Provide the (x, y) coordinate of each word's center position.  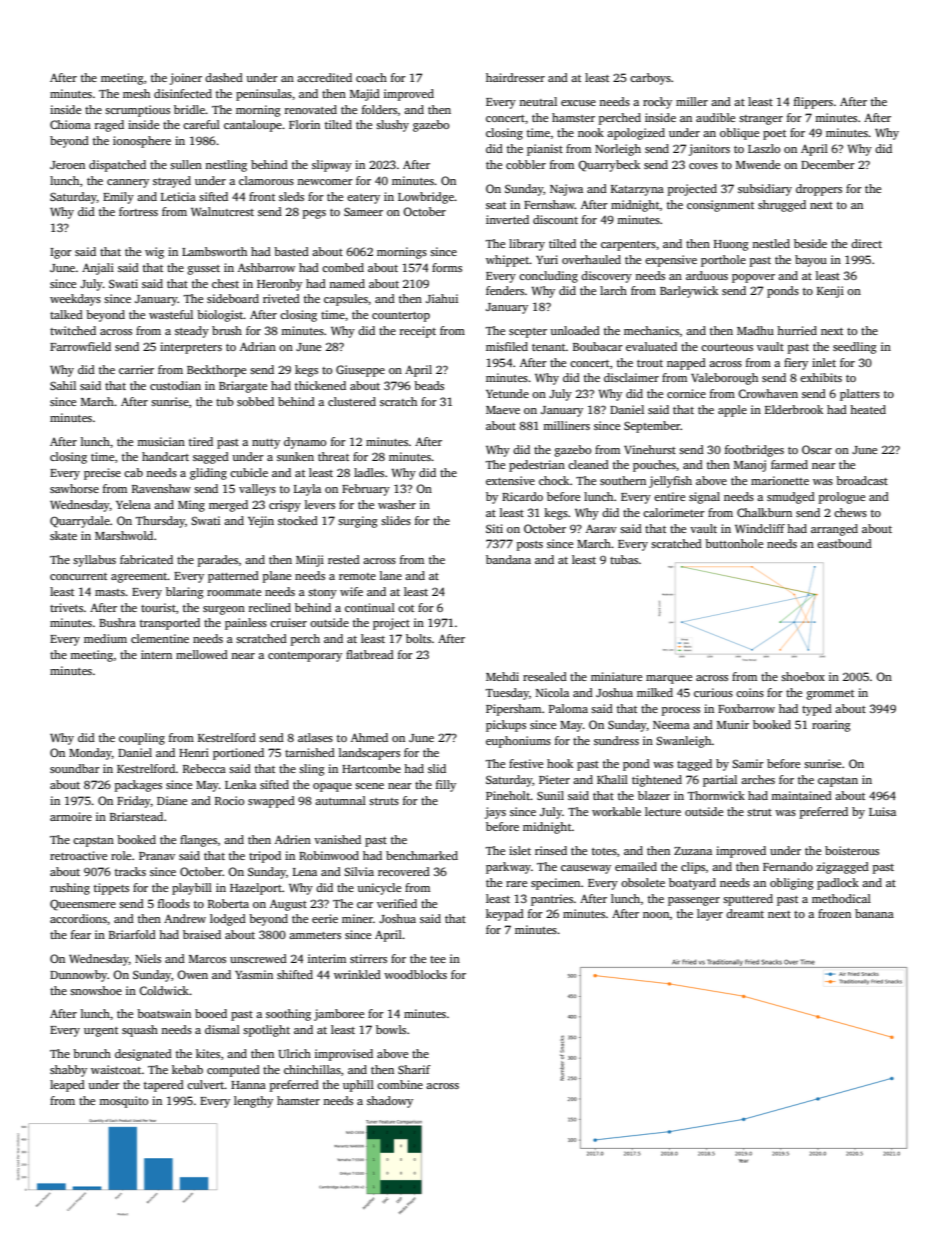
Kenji (830, 292)
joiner (186, 79)
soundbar (75, 768)
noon (656, 915)
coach (371, 77)
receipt (418, 332)
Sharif (414, 1069)
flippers (813, 103)
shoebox (803, 676)
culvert (206, 1084)
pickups (506, 726)
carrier (136, 369)
